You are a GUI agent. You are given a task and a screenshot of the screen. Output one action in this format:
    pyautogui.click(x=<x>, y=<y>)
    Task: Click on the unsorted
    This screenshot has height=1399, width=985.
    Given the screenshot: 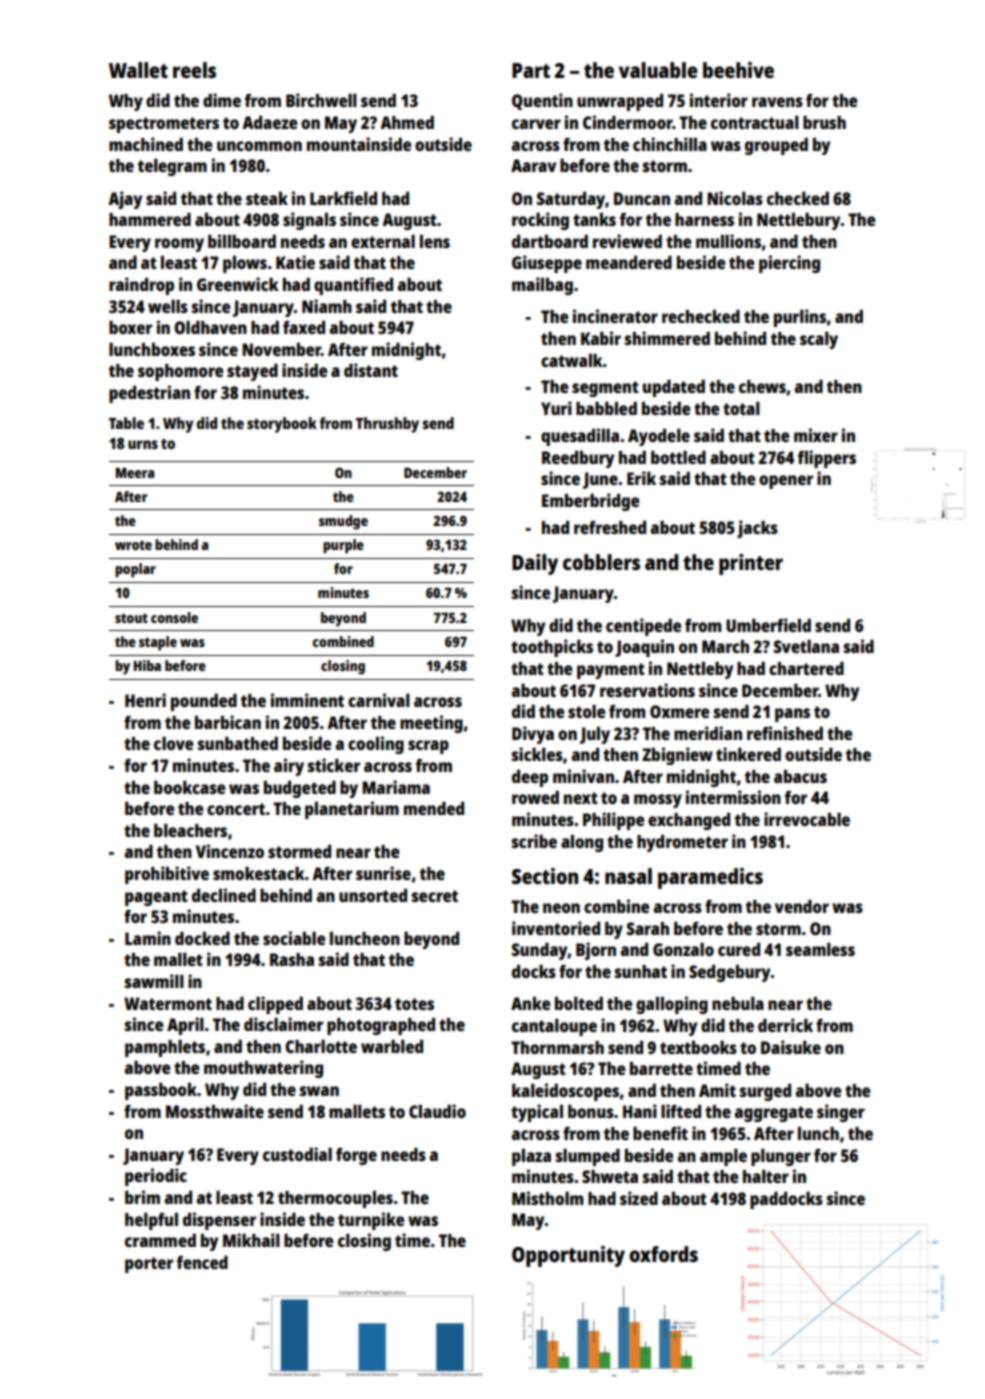 What is the action you would take?
    pyautogui.click(x=373, y=895)
